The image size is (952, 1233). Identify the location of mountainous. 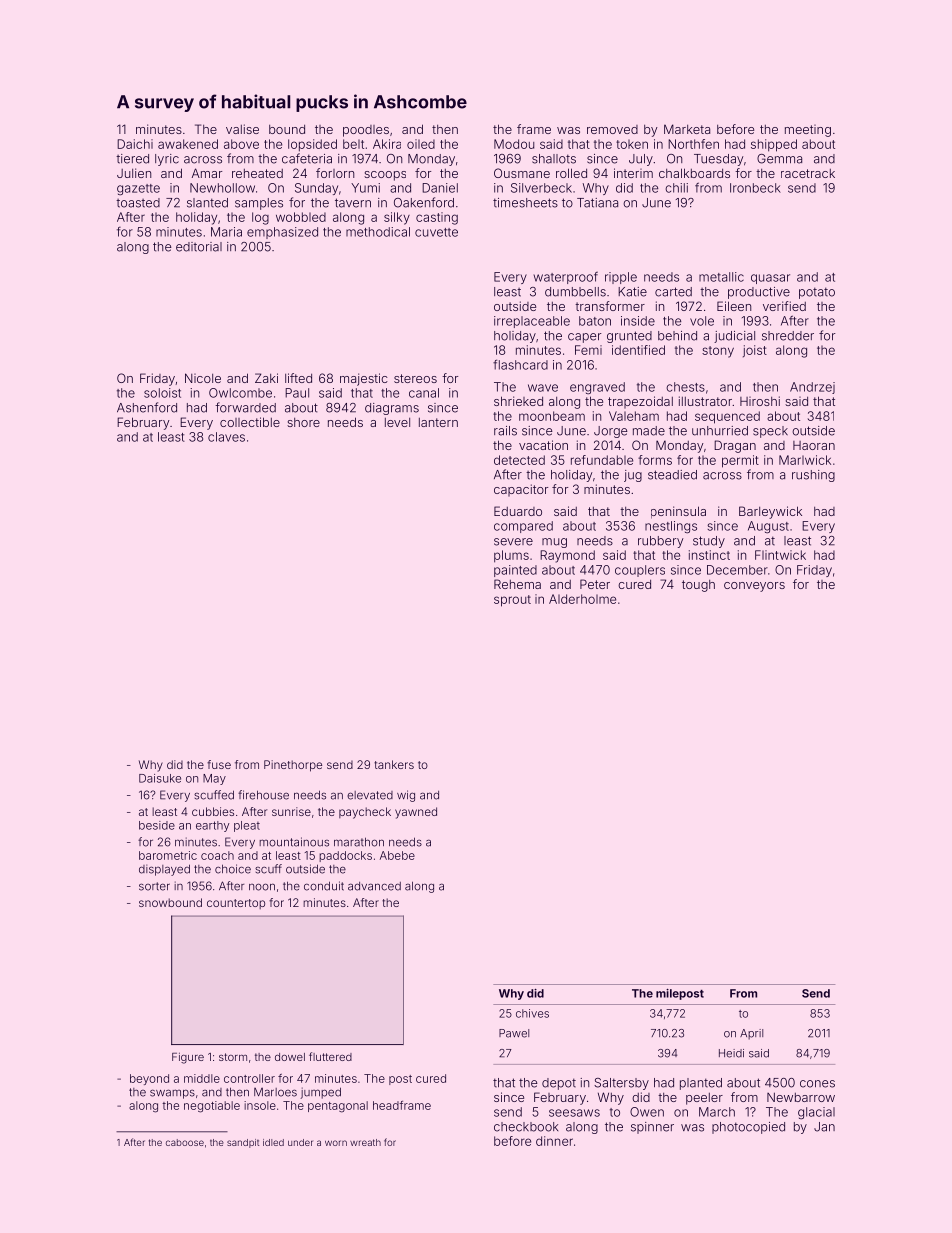
(294, 842).
